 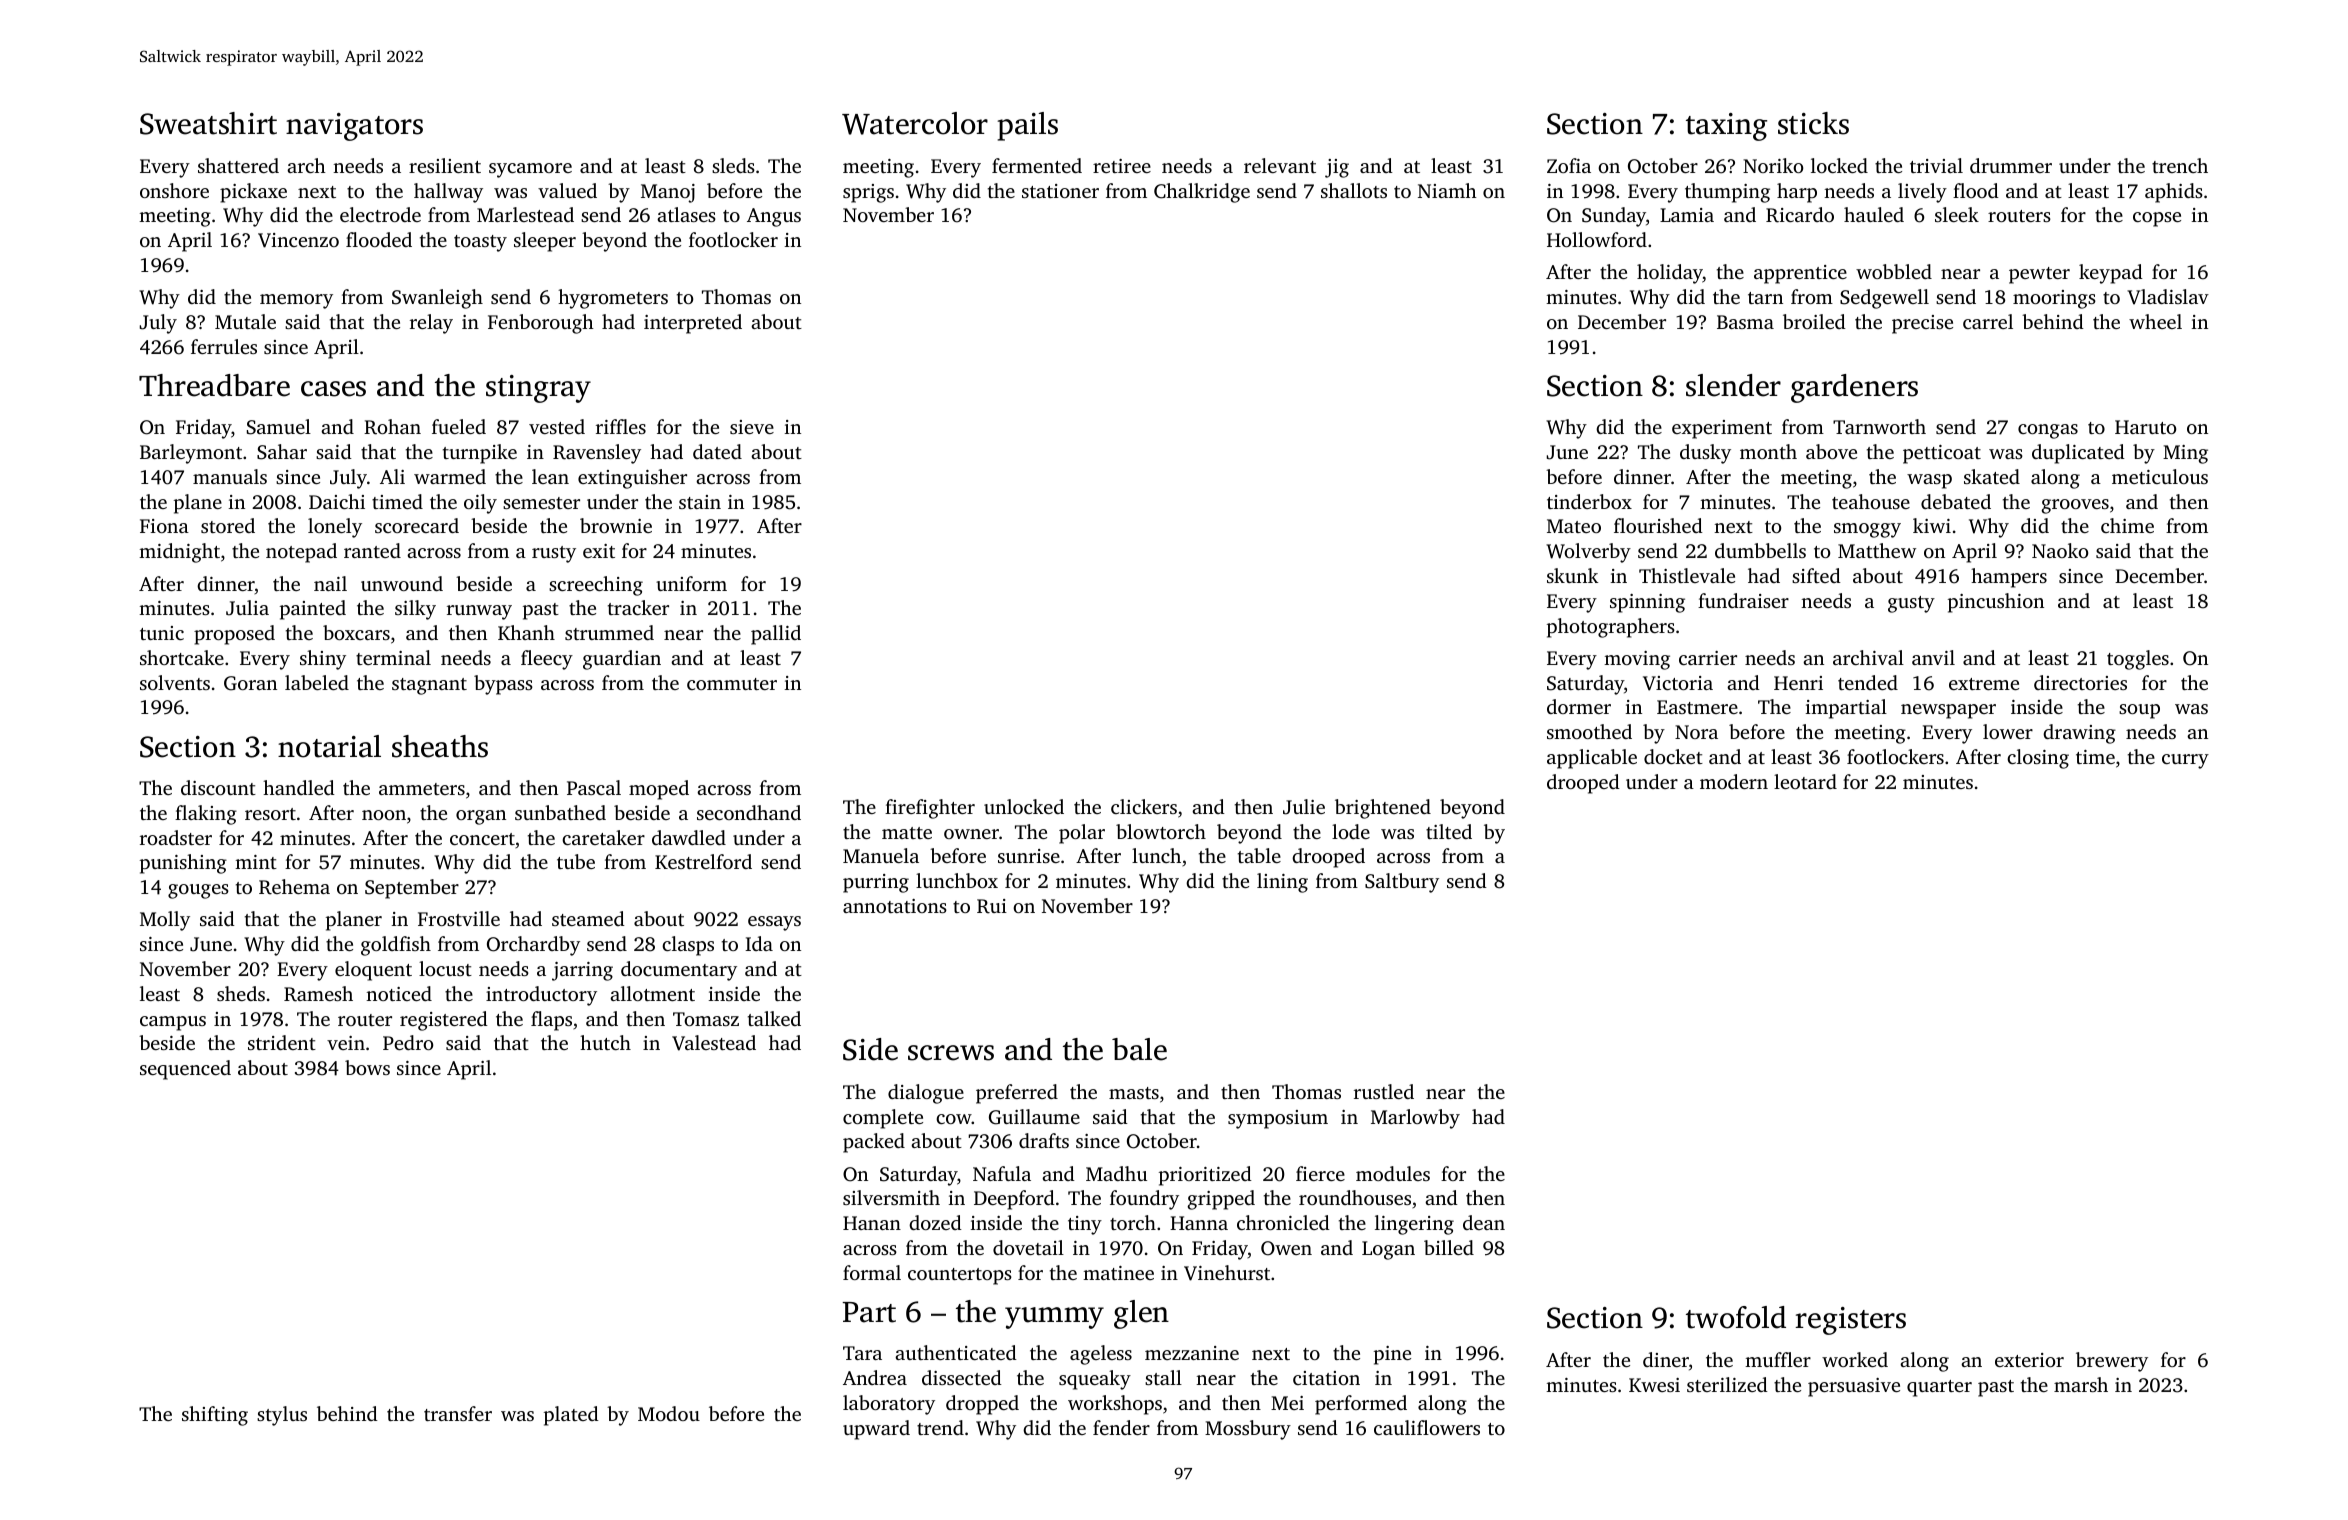 I want to click on shallots, so click(x=1354, y=190).
